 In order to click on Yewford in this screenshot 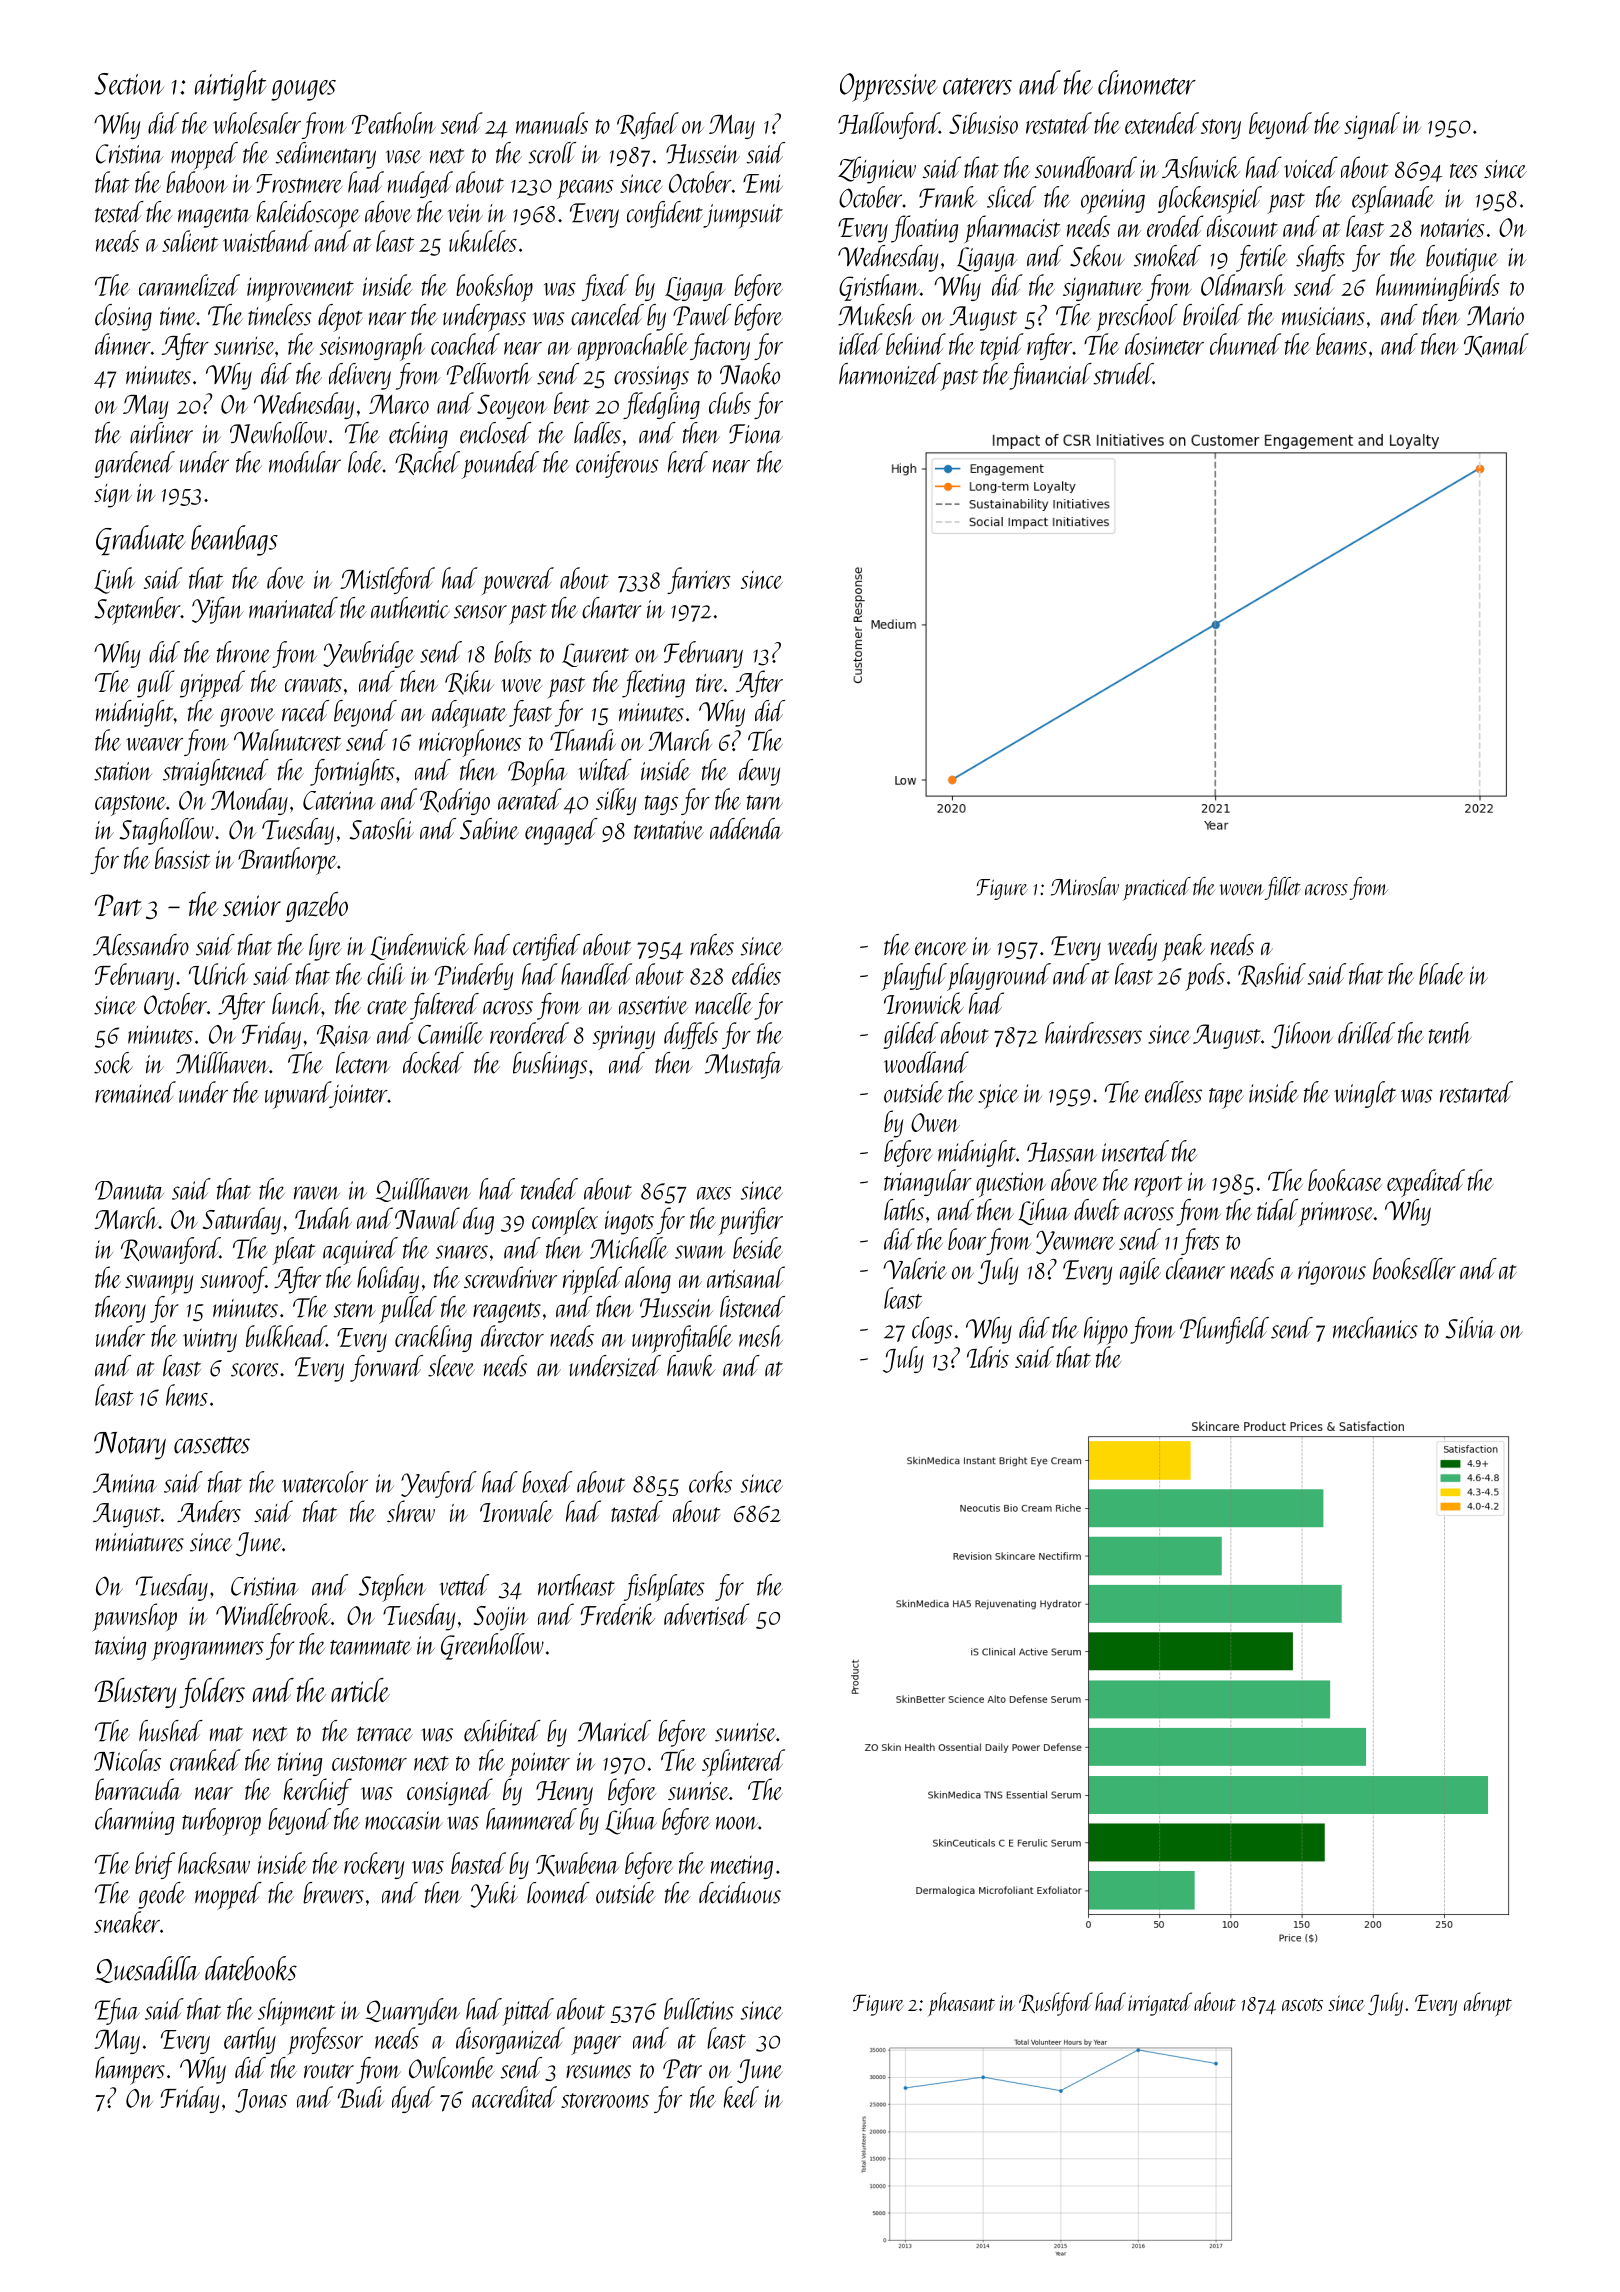, I will do `click(439, 1484)`.
